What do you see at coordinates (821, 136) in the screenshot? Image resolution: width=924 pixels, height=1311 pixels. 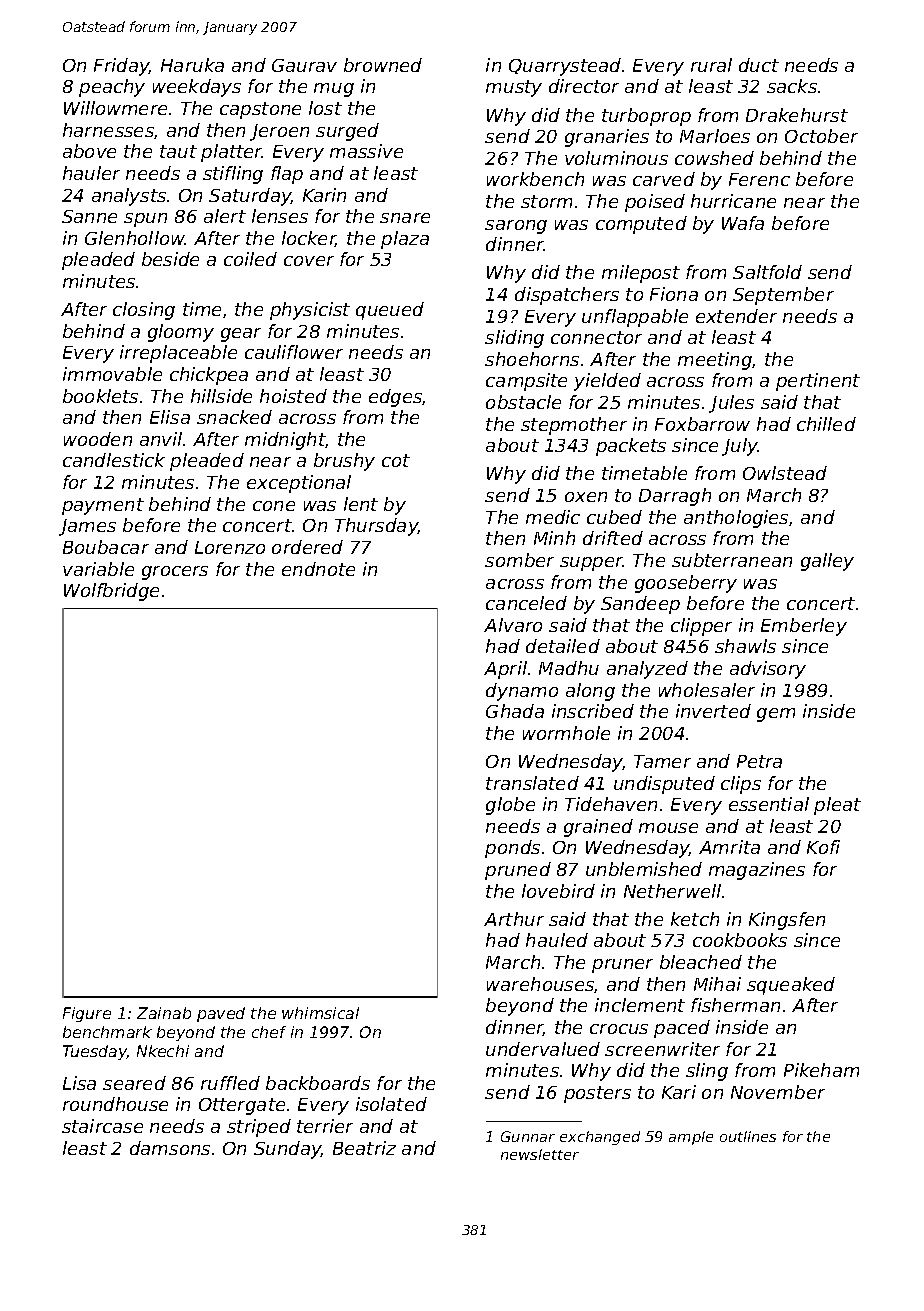 I see `October` at bounding box center [821, 136].
